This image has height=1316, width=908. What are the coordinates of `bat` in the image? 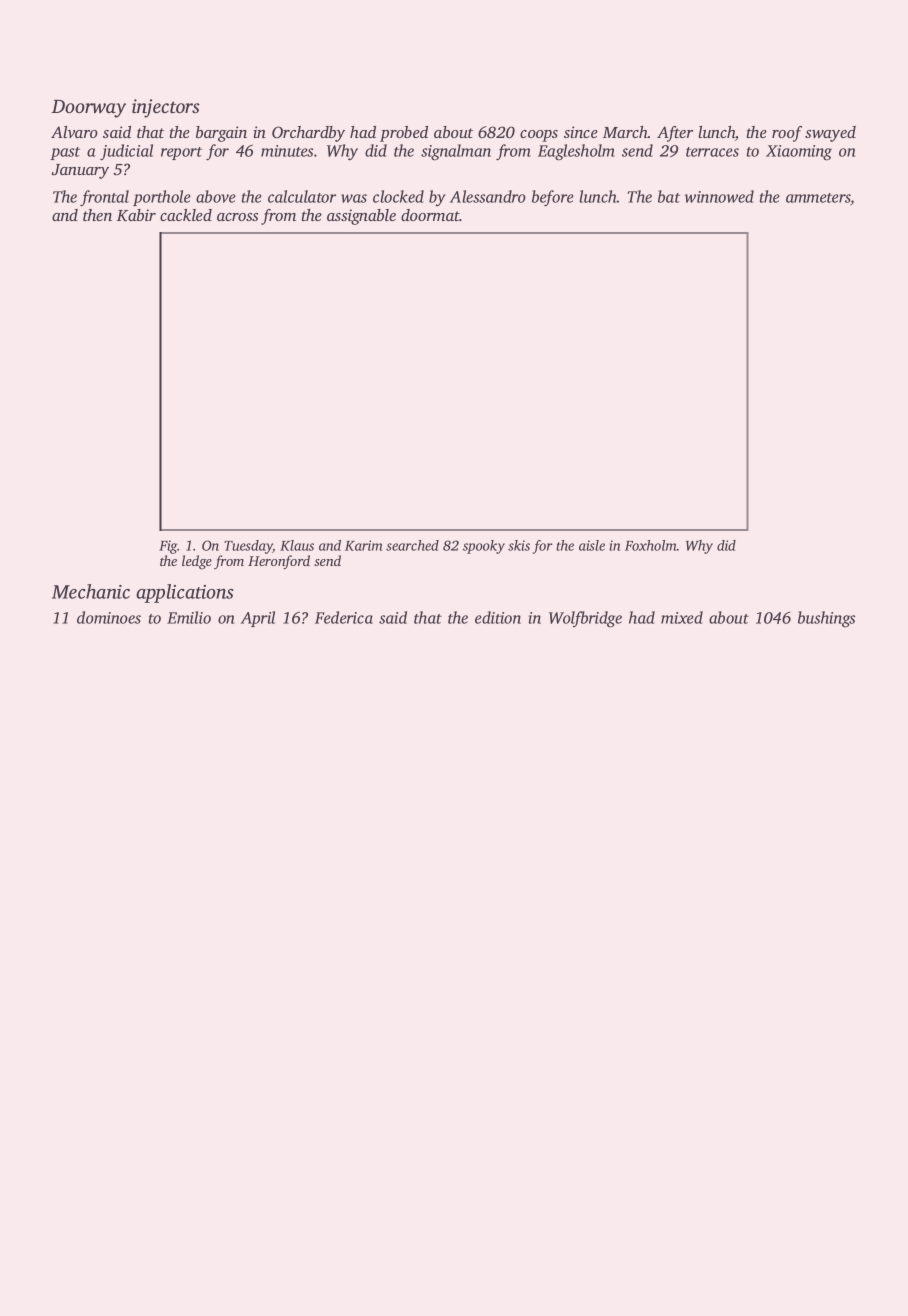 It's located at (669, 196).
